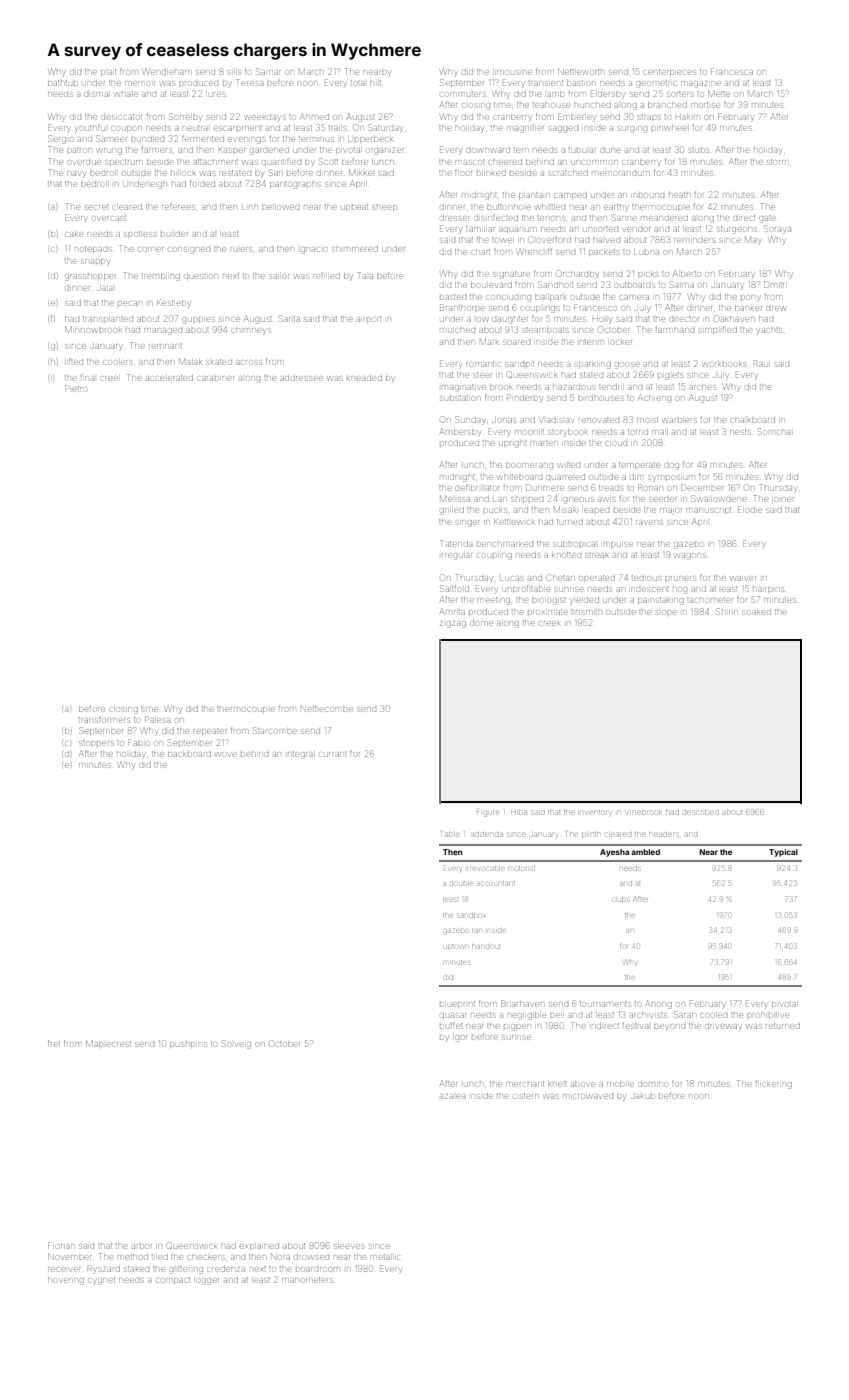 This document has height=1400, width=849. What do you see at coordinates (732, 71) in the document?
I see `Francesca` at bounding box center [732, 71].
